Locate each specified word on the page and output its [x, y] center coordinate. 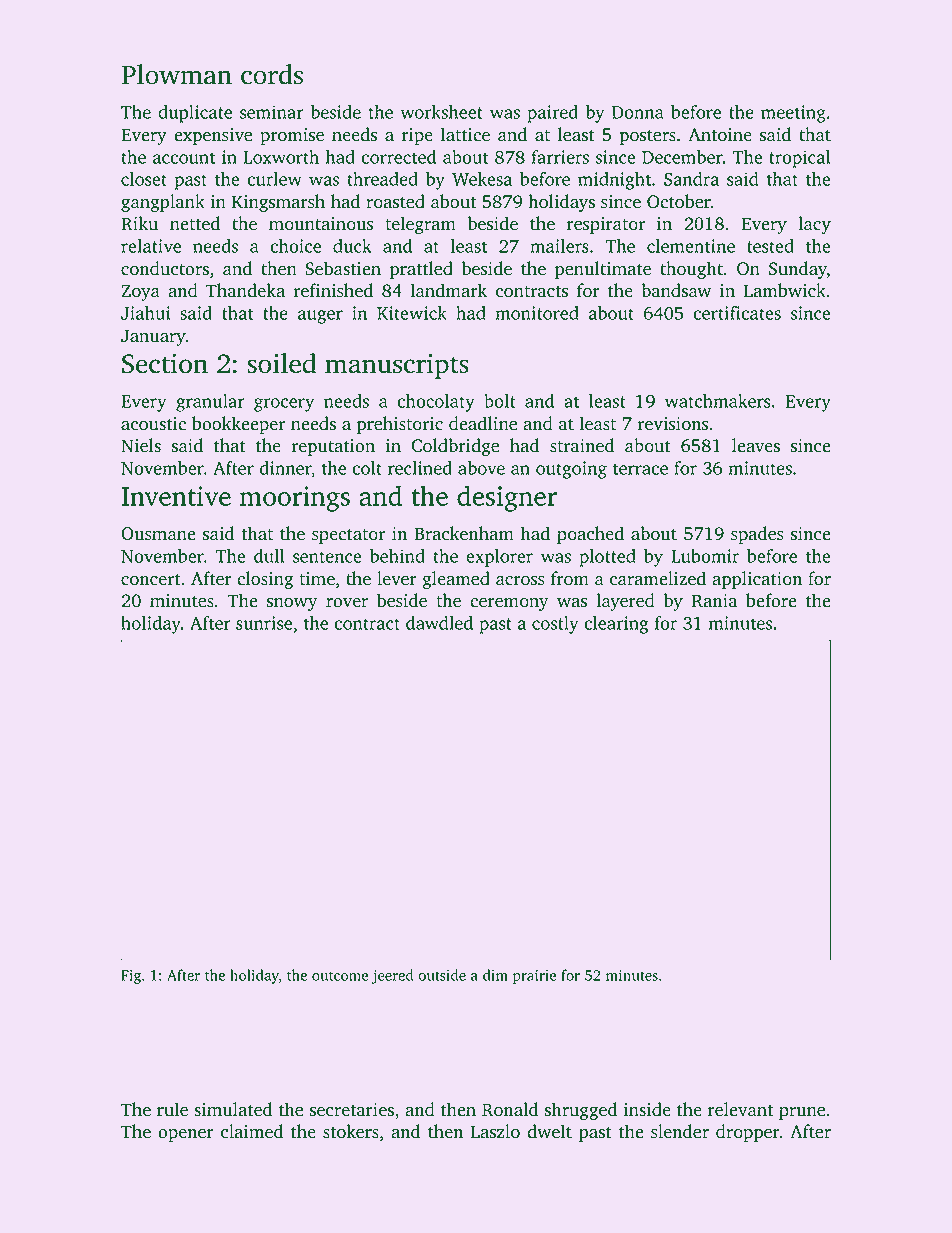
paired [552, 114]
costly [555, 625]
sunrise [264, 623]
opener [186, 1135]
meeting [793, 114]
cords [272, 74]
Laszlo [495, 1131]
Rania [715, 601]
